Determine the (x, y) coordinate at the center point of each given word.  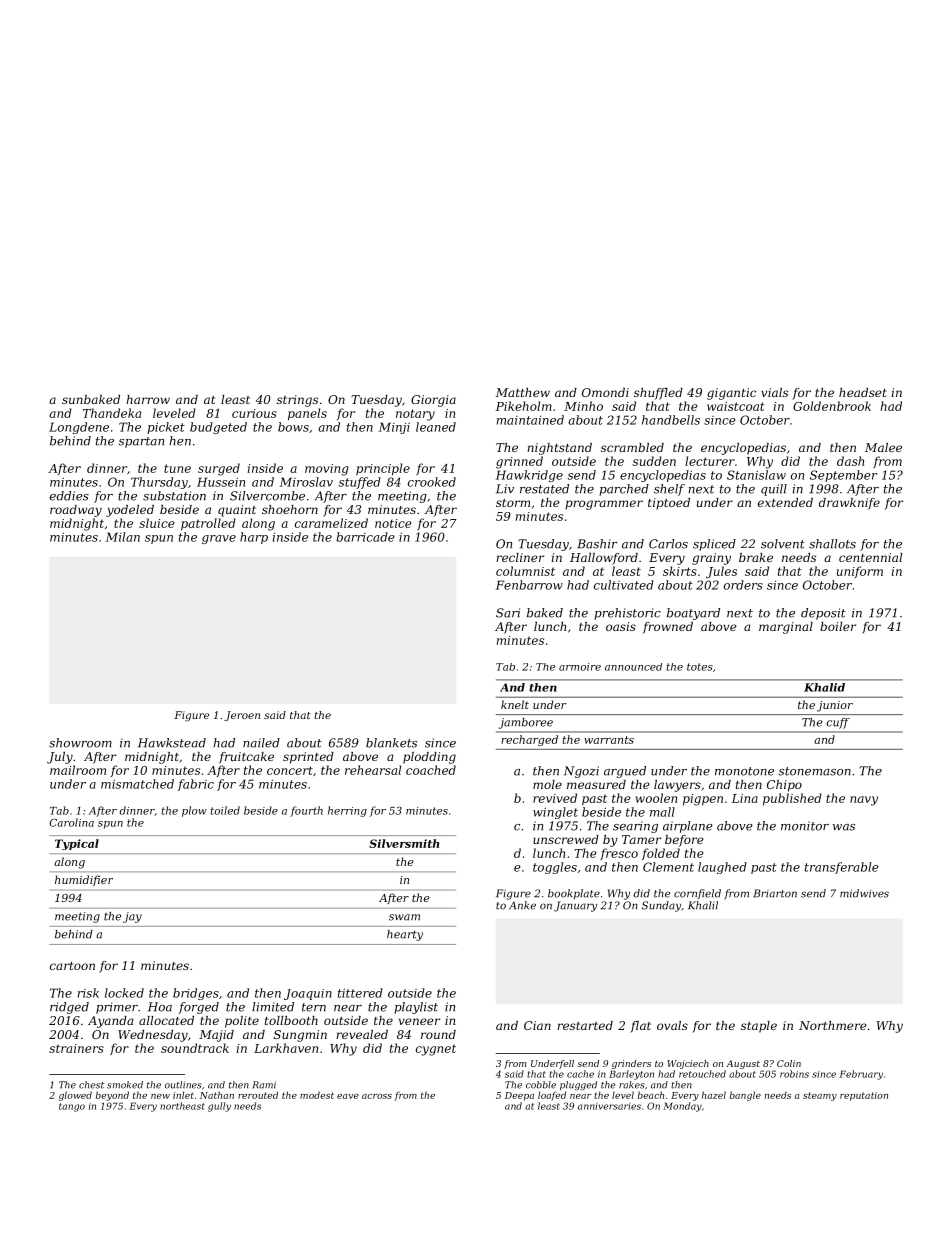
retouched (702, 1074)
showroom (80, 743)
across (377, 1096)
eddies (69, 496)
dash (850, 461)
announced (633, 667)
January (575, 906)
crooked (432, 482)
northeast (182, 1106)
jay (132, 917)
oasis (621, 626)
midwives (864, 893)
